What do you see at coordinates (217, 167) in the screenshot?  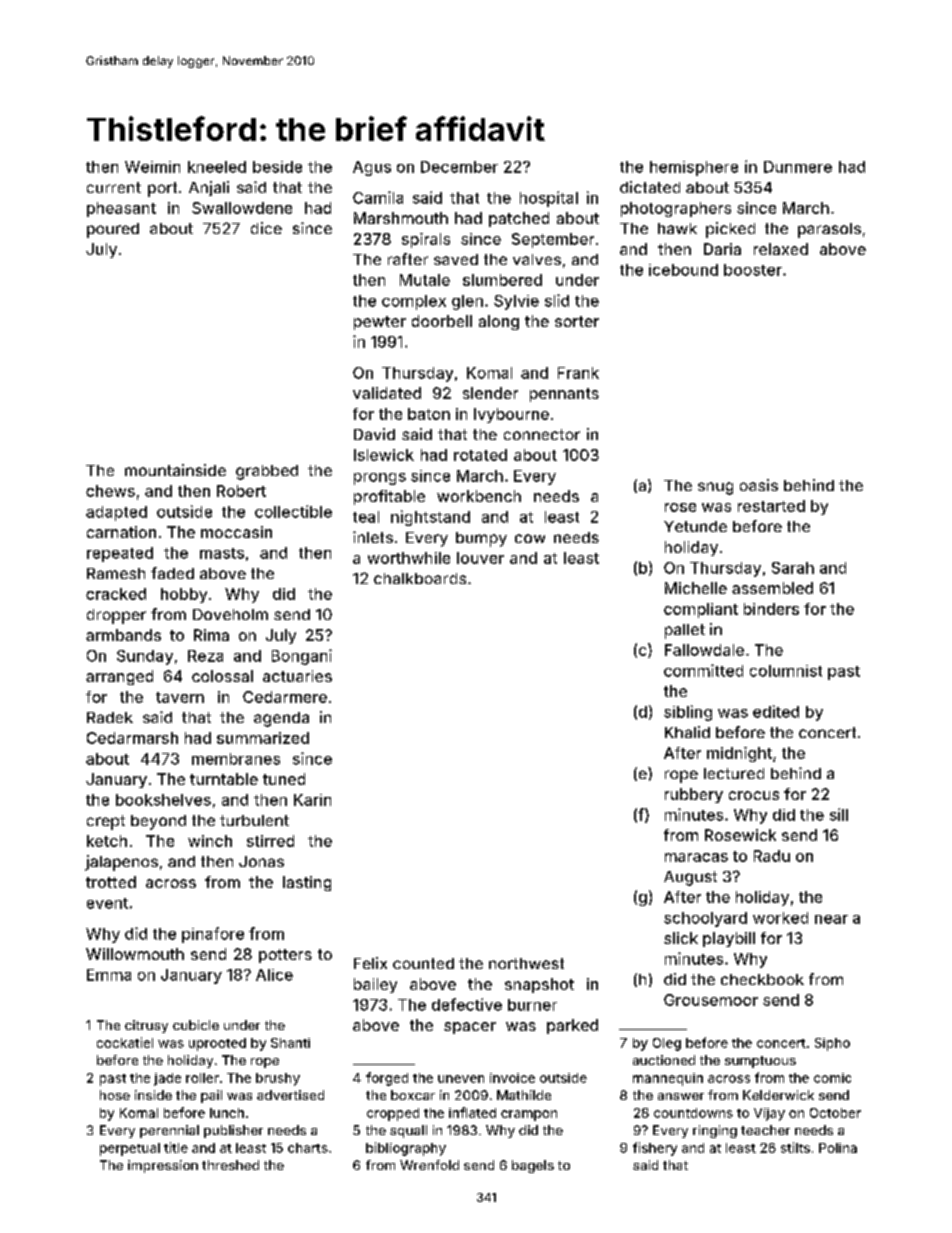 I see `kneeled` at bounding box center [217, 167].
